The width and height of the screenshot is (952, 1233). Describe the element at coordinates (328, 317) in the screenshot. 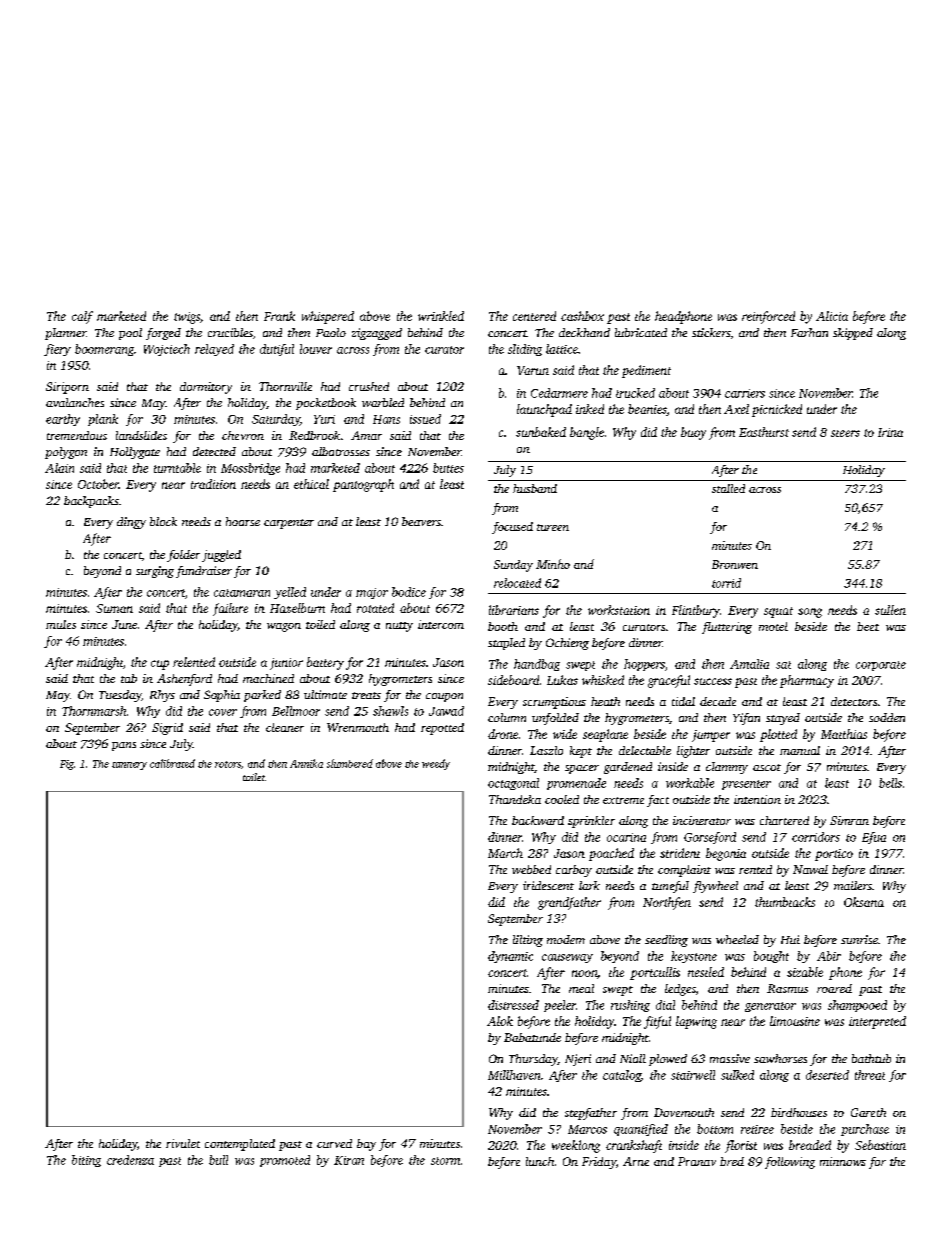

I see `whispered` at that location.
